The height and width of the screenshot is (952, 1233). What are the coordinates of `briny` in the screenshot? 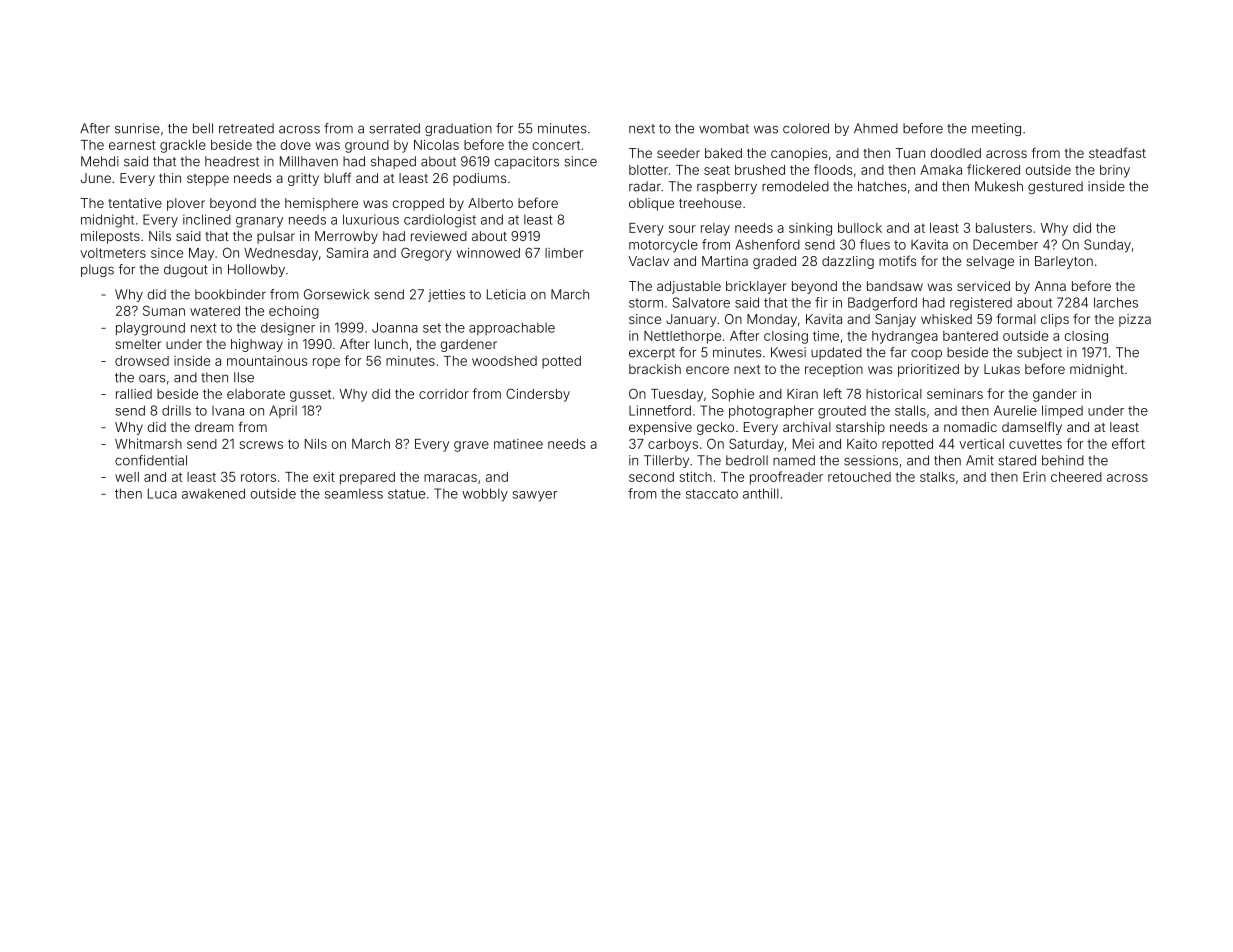 It's located at (1115, 171).
